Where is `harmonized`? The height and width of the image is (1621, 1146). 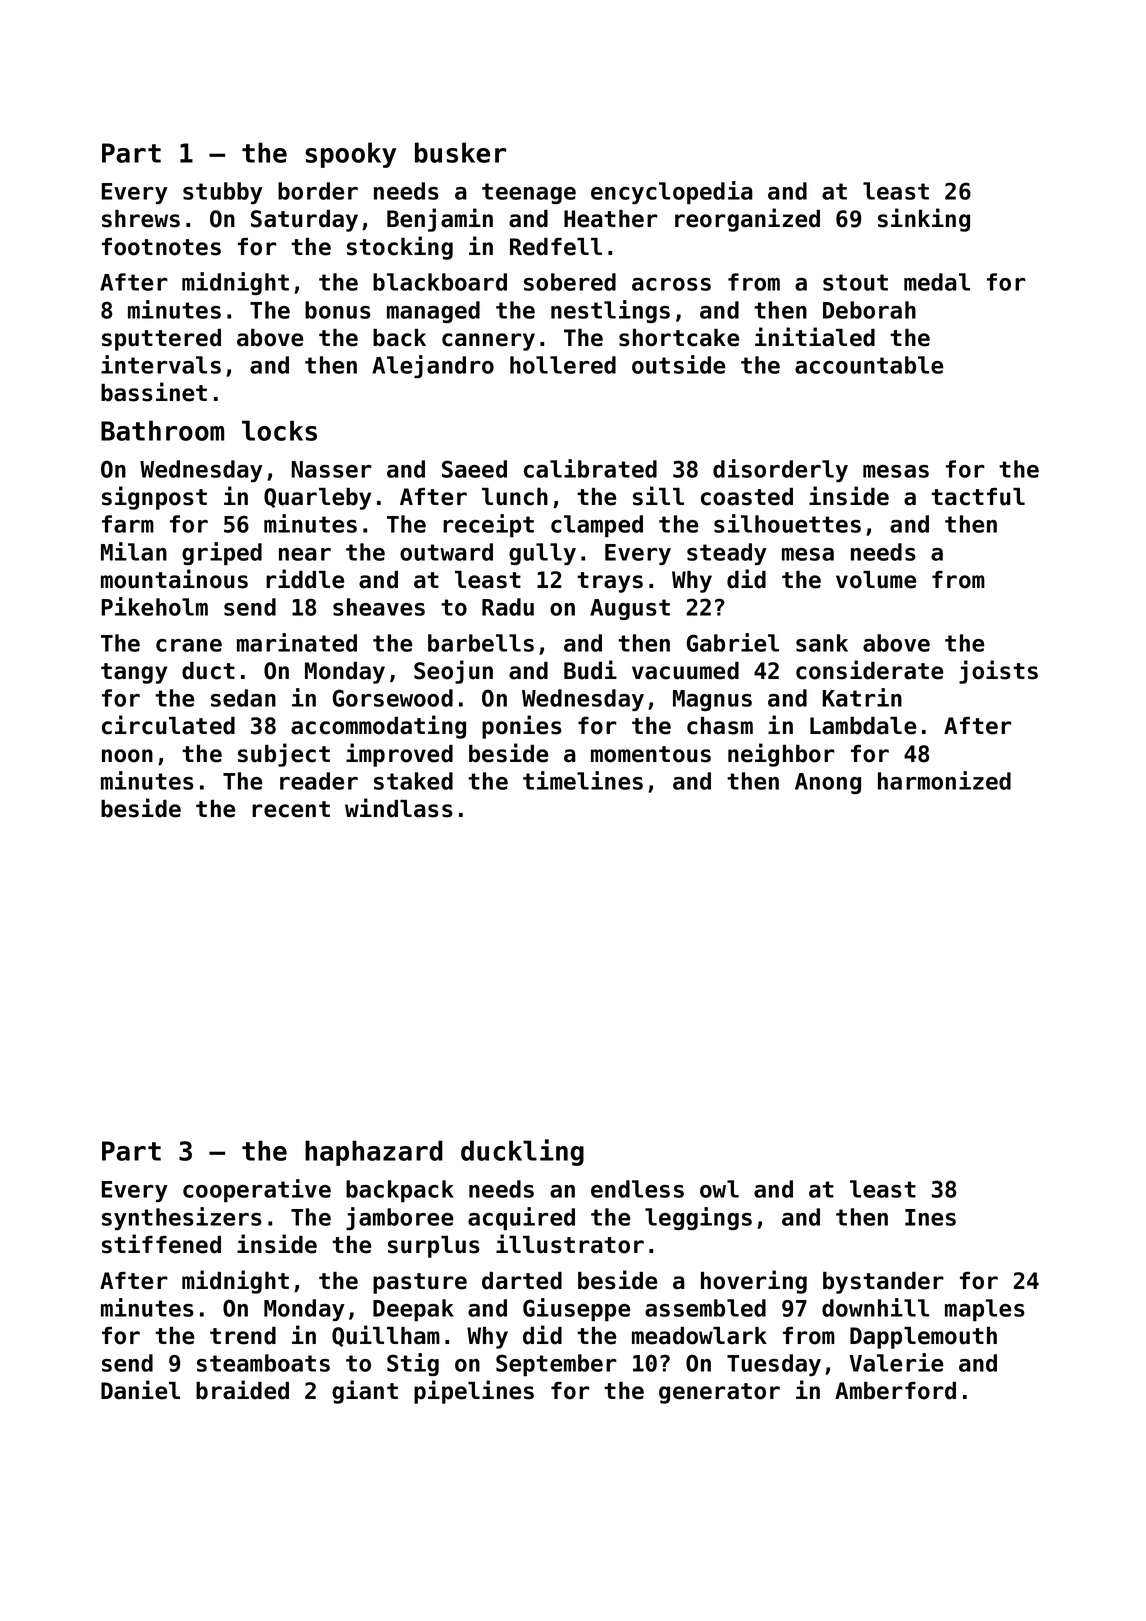
harmonized is located at coordinates (944, 780).
